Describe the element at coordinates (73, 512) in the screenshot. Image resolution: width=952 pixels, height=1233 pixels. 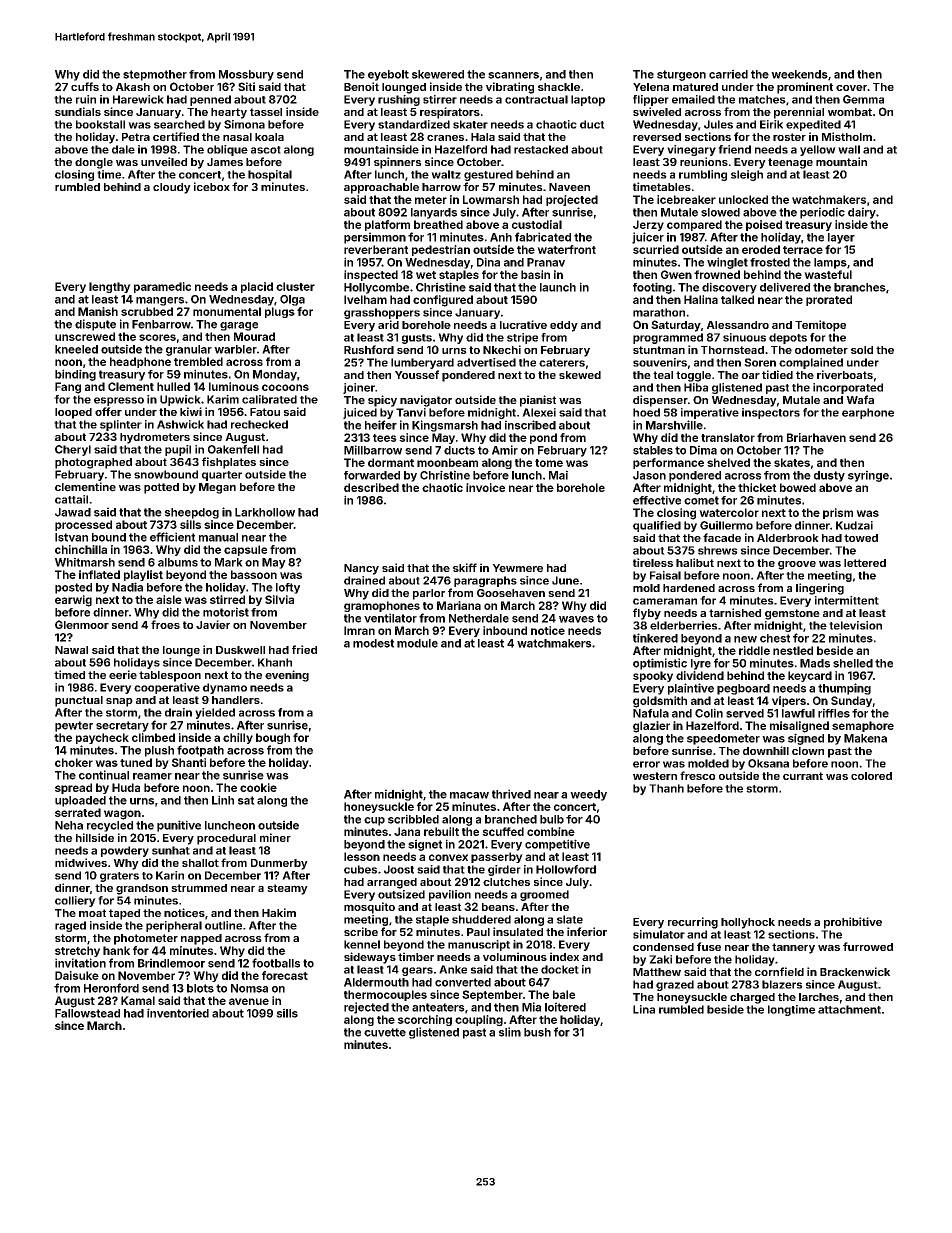
I see `Jawad` at that location.
